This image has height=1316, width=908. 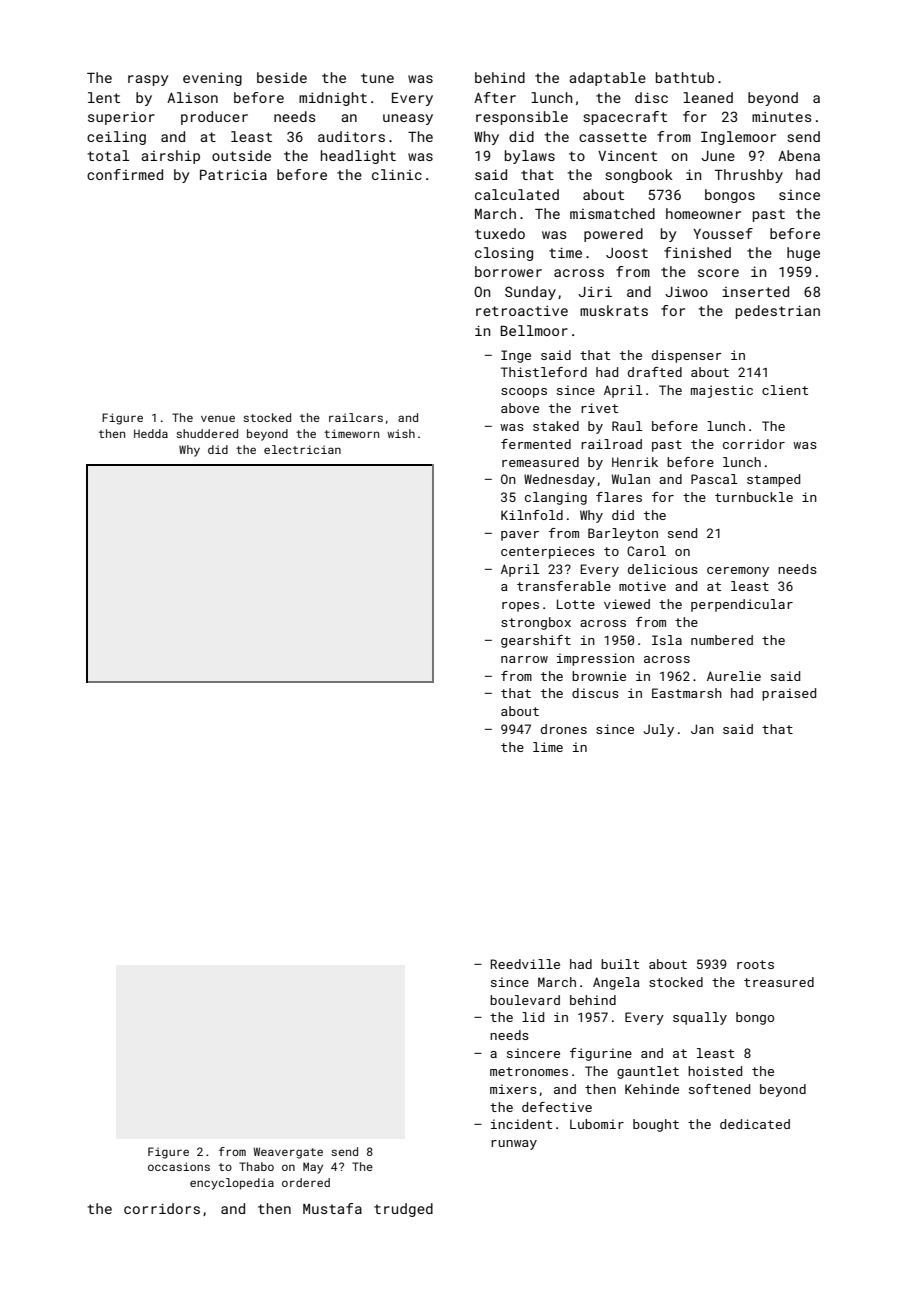 What do you see at coordinates (179, 1166) in the image?
I see `occasions` at bounding box center [179, 1166].
